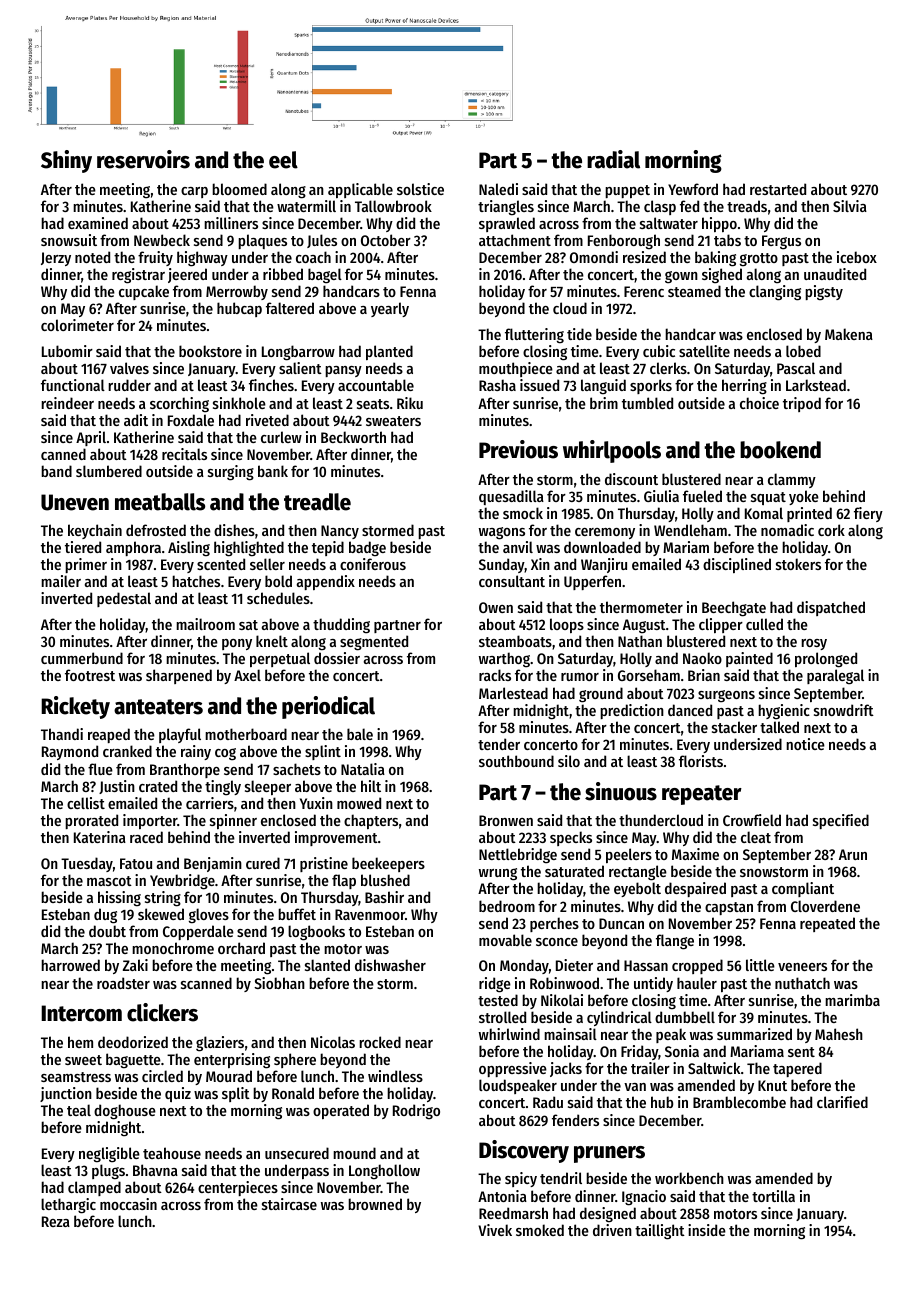  Describe the element at coordinates (831, 530) in the screenshot. I see `cork` at that location.
